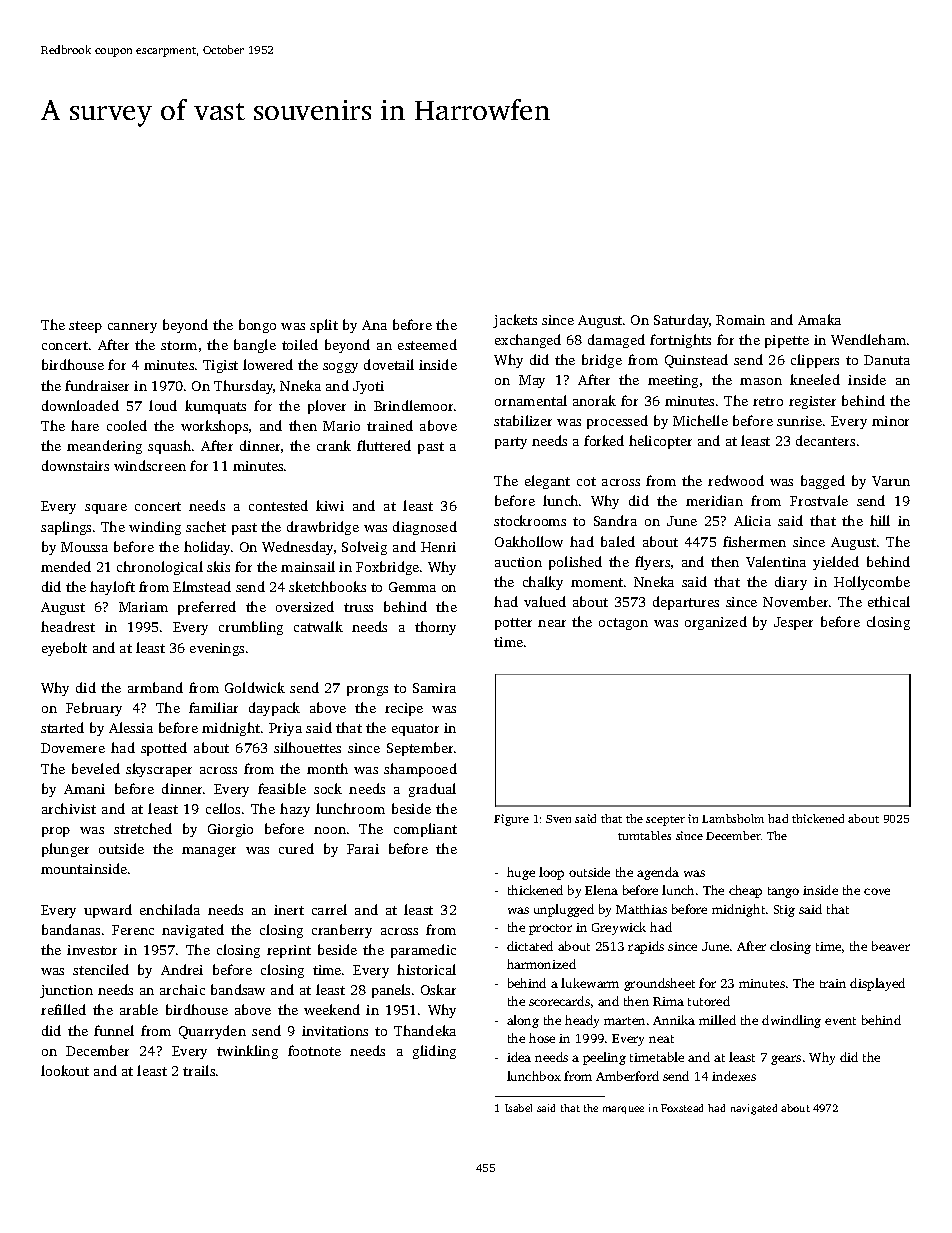 This document has height=1233, width=952. What do you see at coordinates (877, 984) in the document?
I see `displayed` at bounding box center [877, 984].
